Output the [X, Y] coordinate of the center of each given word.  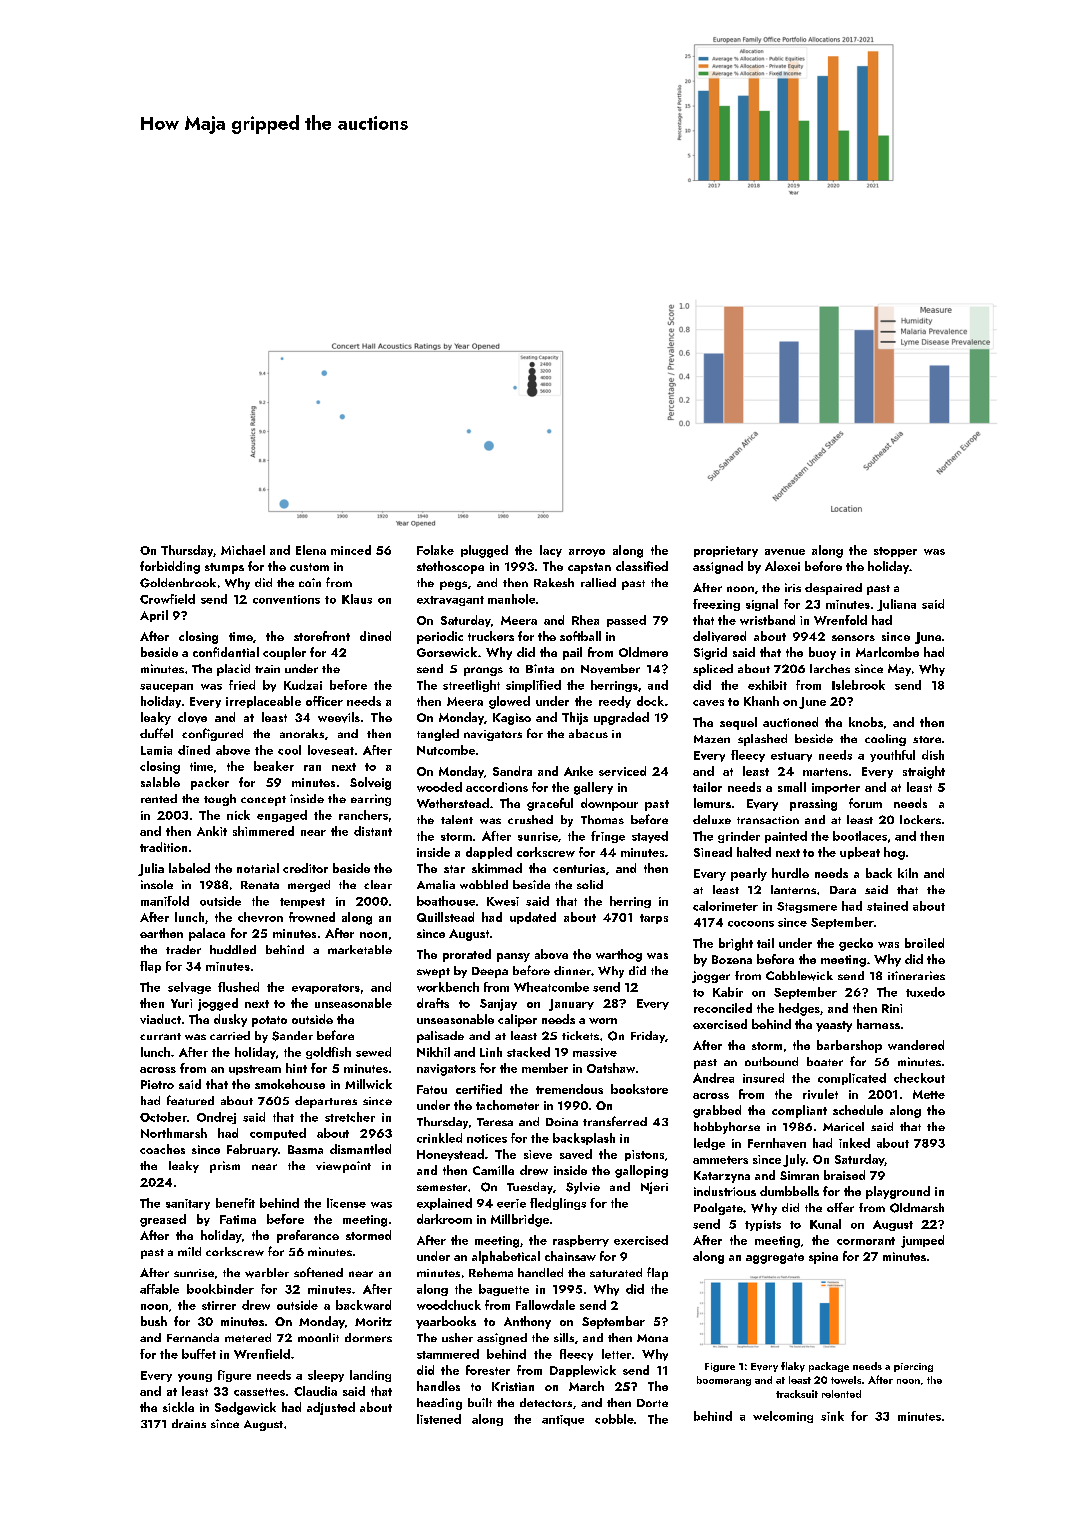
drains [189, 1423]
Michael [243, 550]
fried [242, 685]
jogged [218, 1004]
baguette [504, 1290]
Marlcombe [887, 652]
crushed [530, 819]
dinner [572, 970]
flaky [793, 1367]
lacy [551, 551]
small [792, 787]
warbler [267, 1273]
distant [373, 831]
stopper [895, 552]
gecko [856, 944]
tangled [438, 735]
